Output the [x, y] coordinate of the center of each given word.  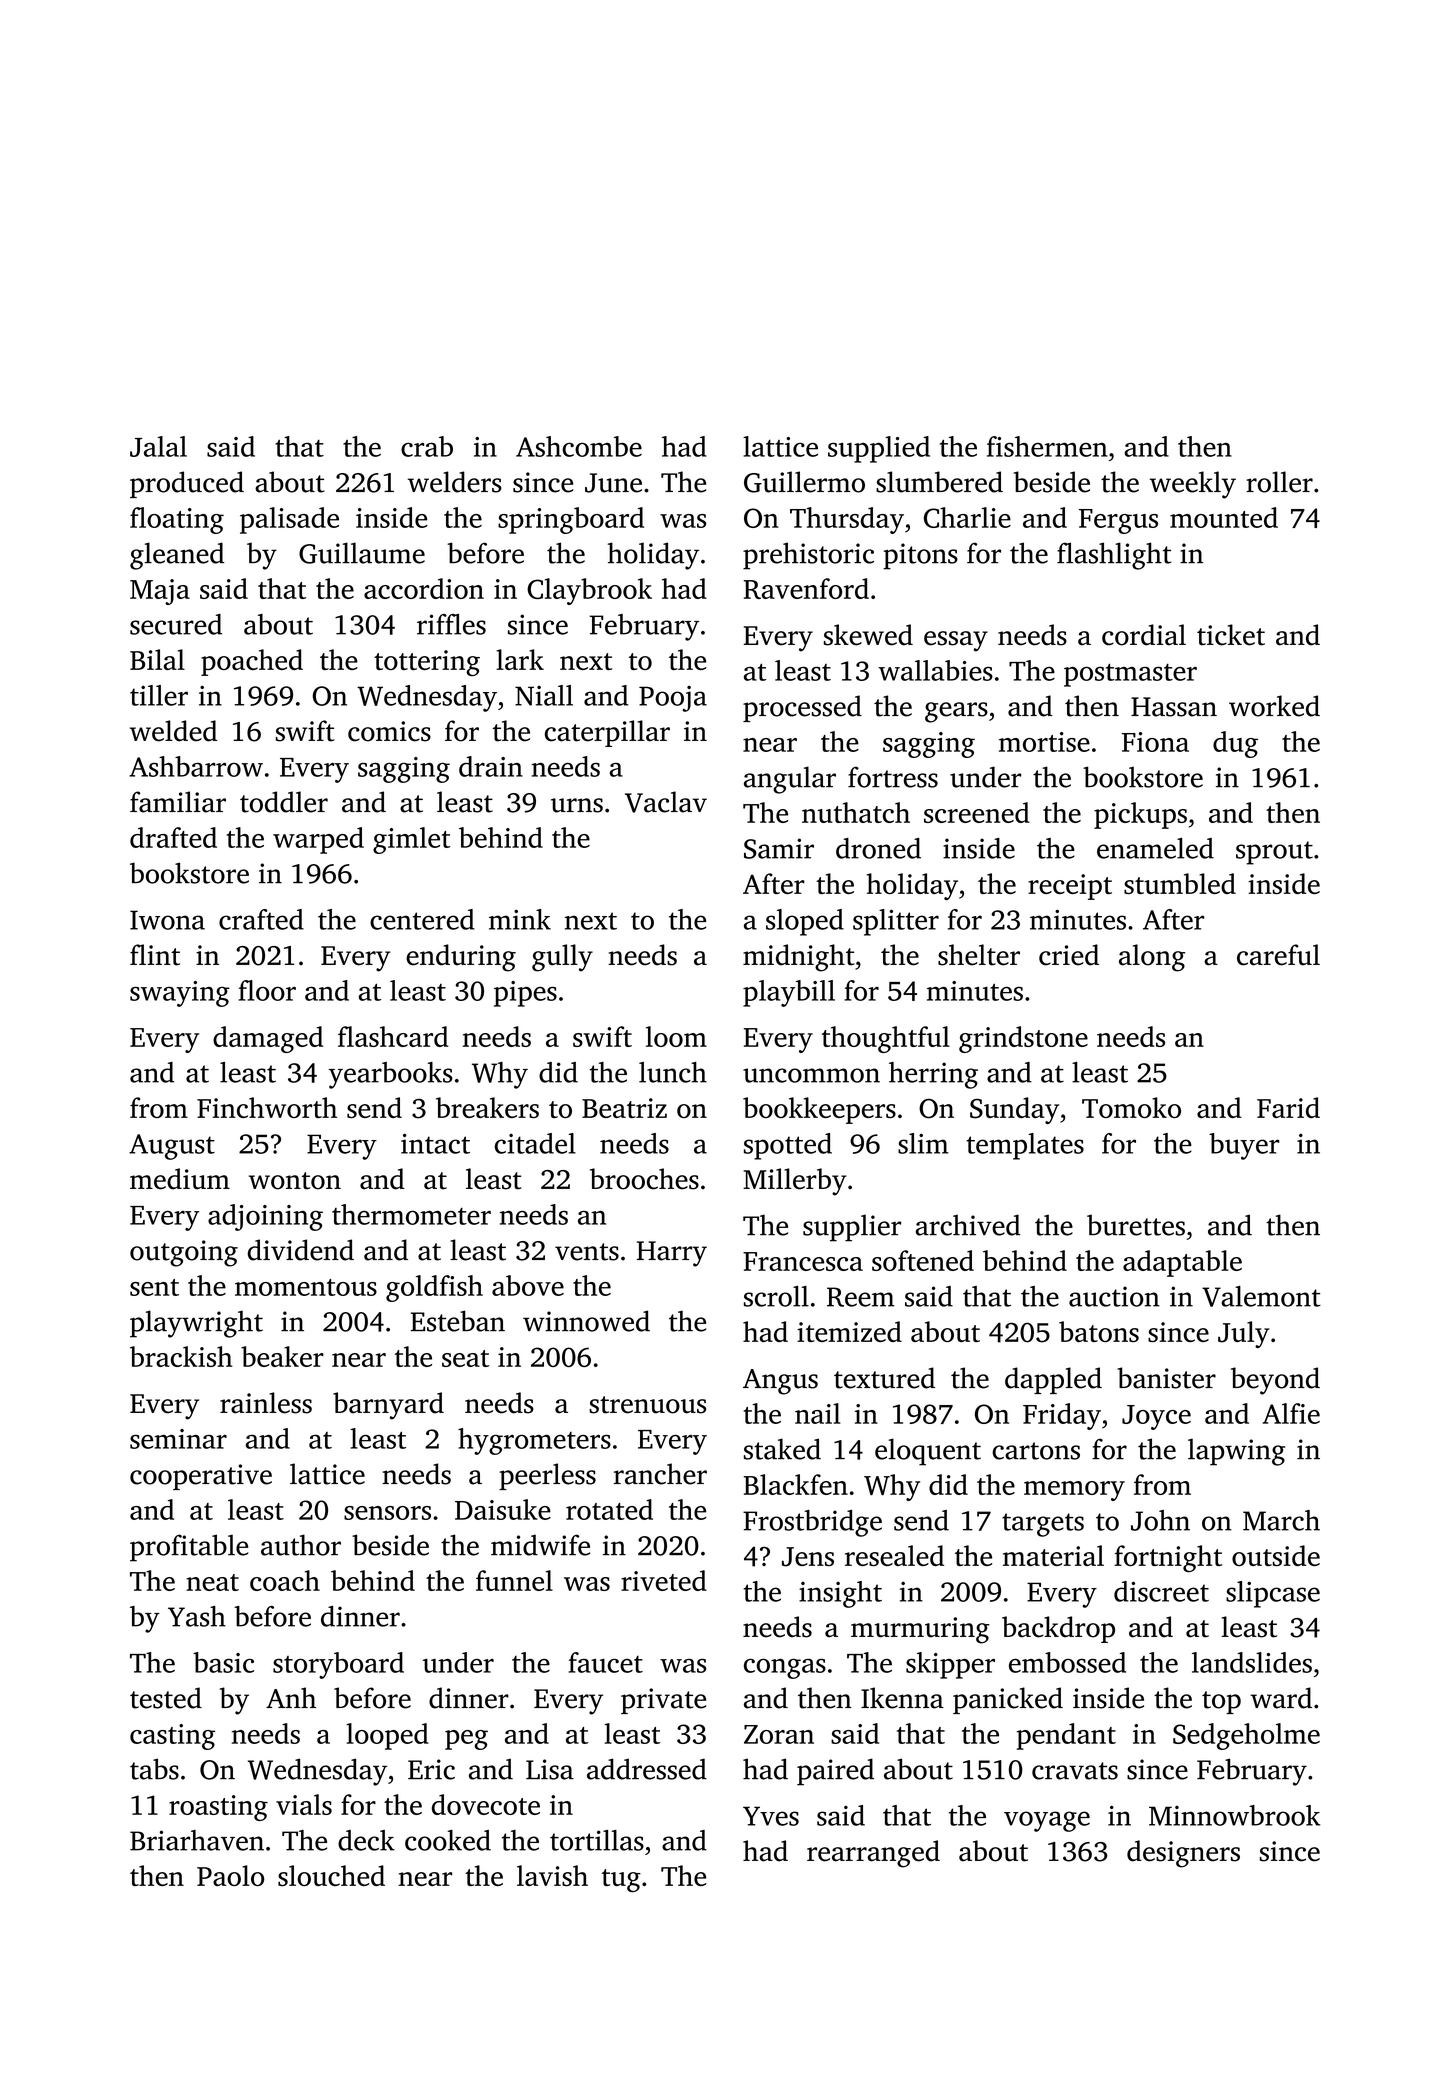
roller [1279, 482]
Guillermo [804, 482]
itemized [849, 1331]
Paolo [230, 1875]
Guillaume [362, 553]
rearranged [873, 1854]
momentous [306, 1287]
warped [318, 840]
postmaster [1130, 675]
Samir [779, 848]
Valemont [1261, 1296]
